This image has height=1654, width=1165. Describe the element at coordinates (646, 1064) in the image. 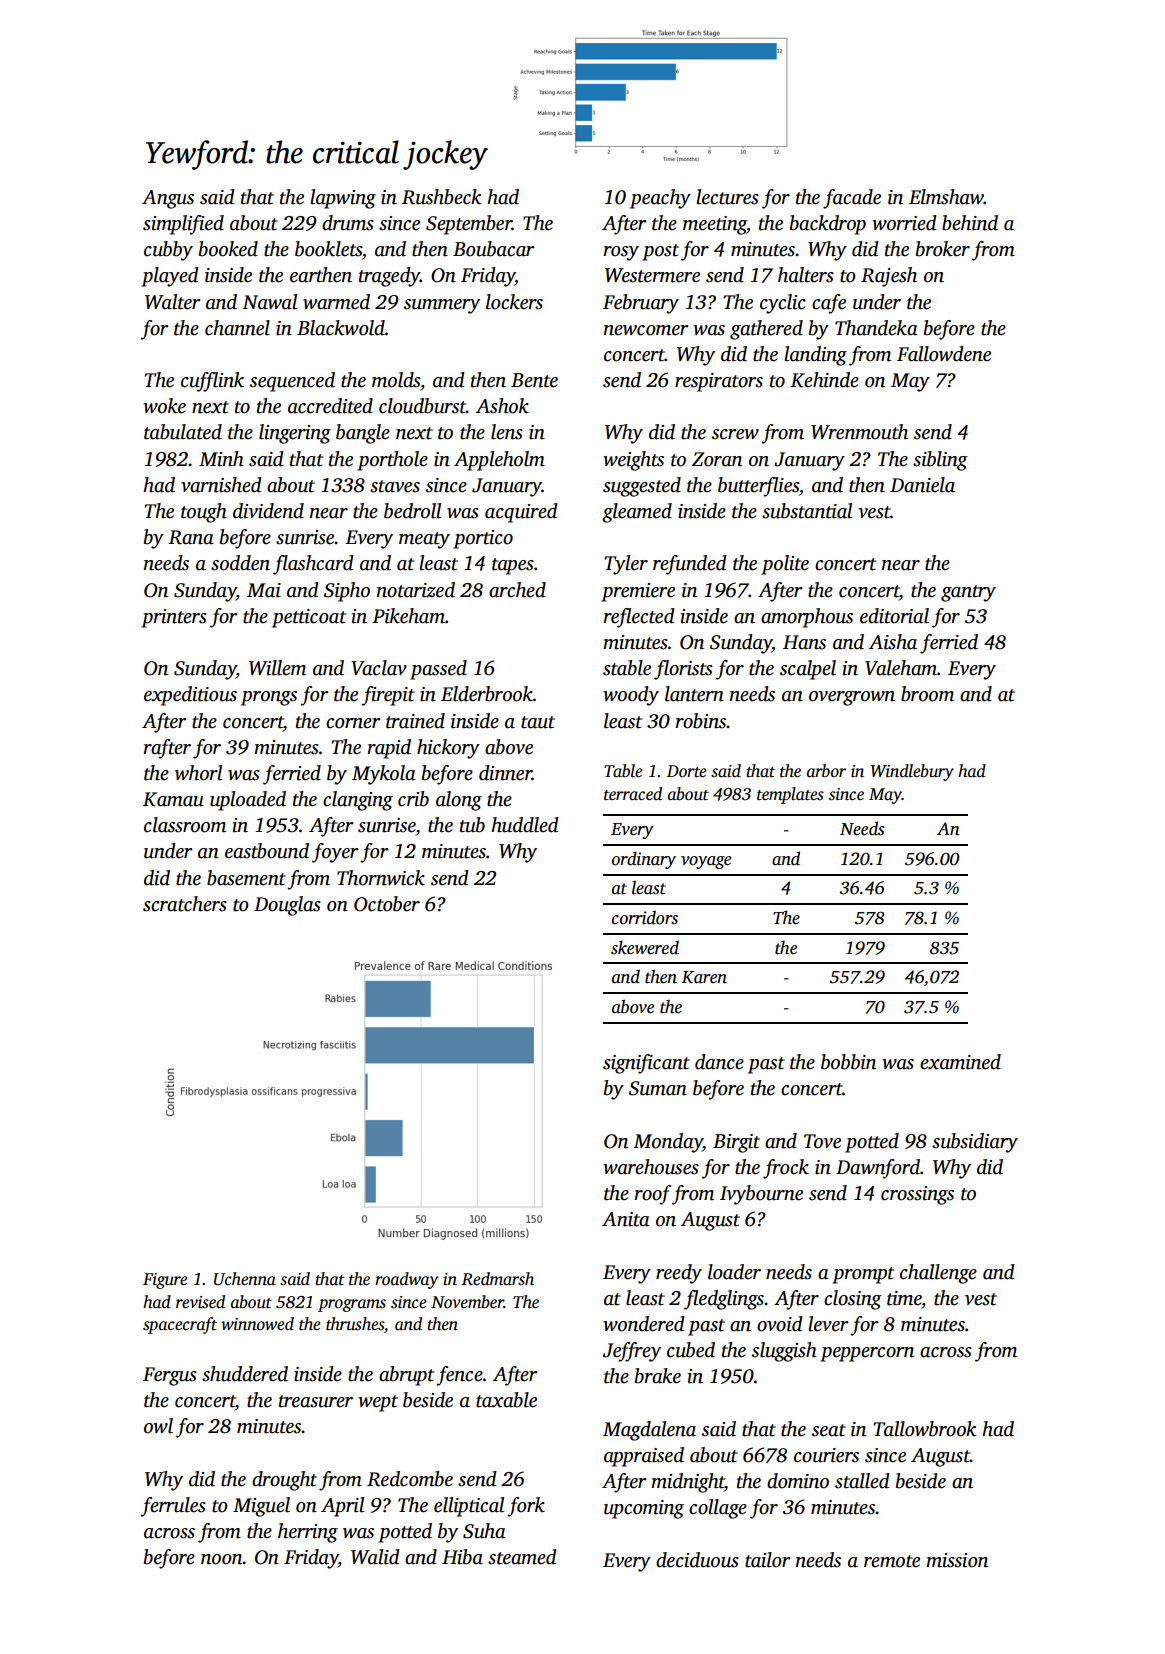

I see `significant` at that location.
